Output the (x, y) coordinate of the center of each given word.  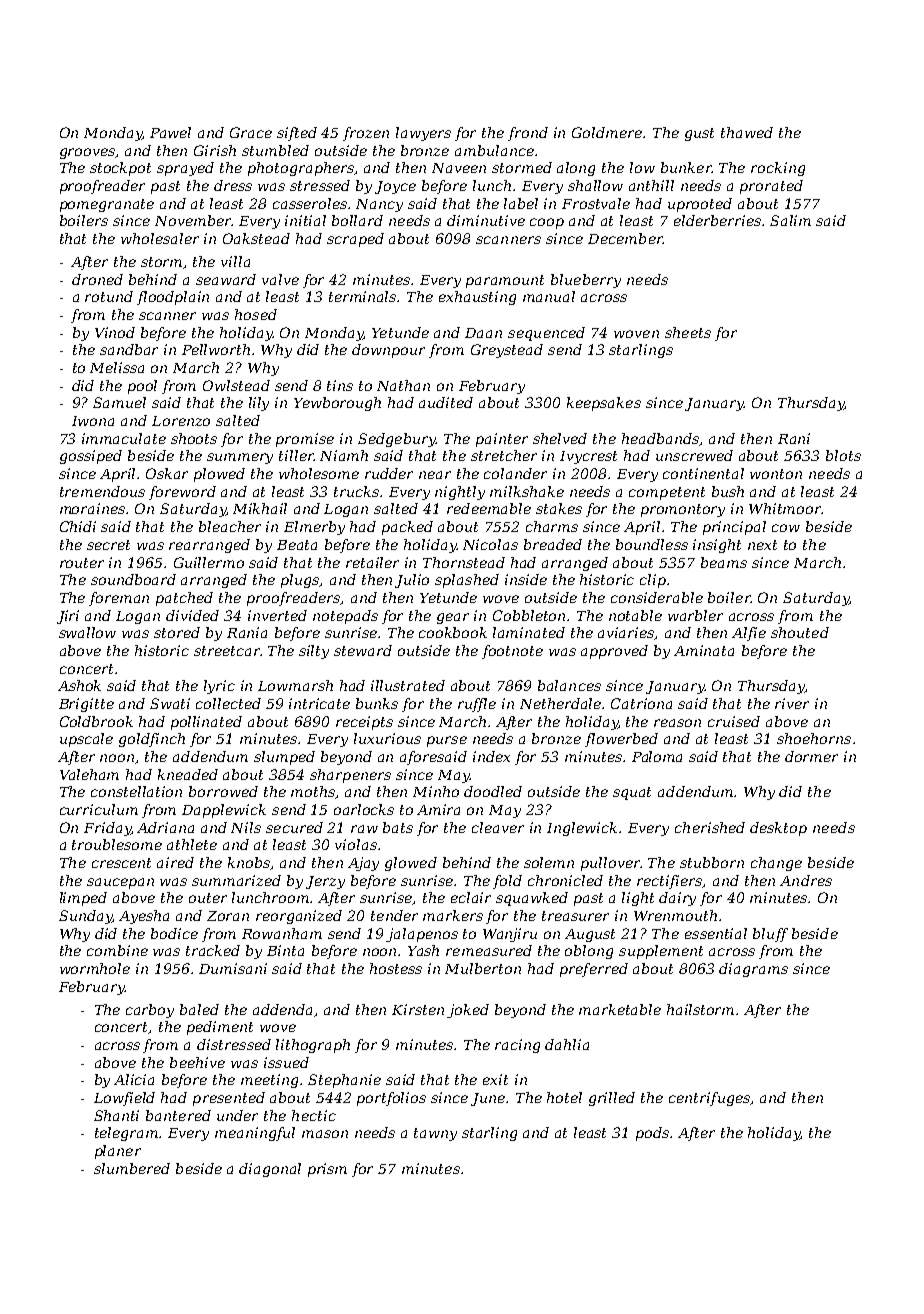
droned (97, 279)
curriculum (99, 809)
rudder (389, 473)
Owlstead (236, 385)
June (489, 1099)
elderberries (717, 220)
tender (394, 915)
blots (843, 455)
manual (549, 296)
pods (652, 1134)
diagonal (270, 1170)
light (638, 899)
